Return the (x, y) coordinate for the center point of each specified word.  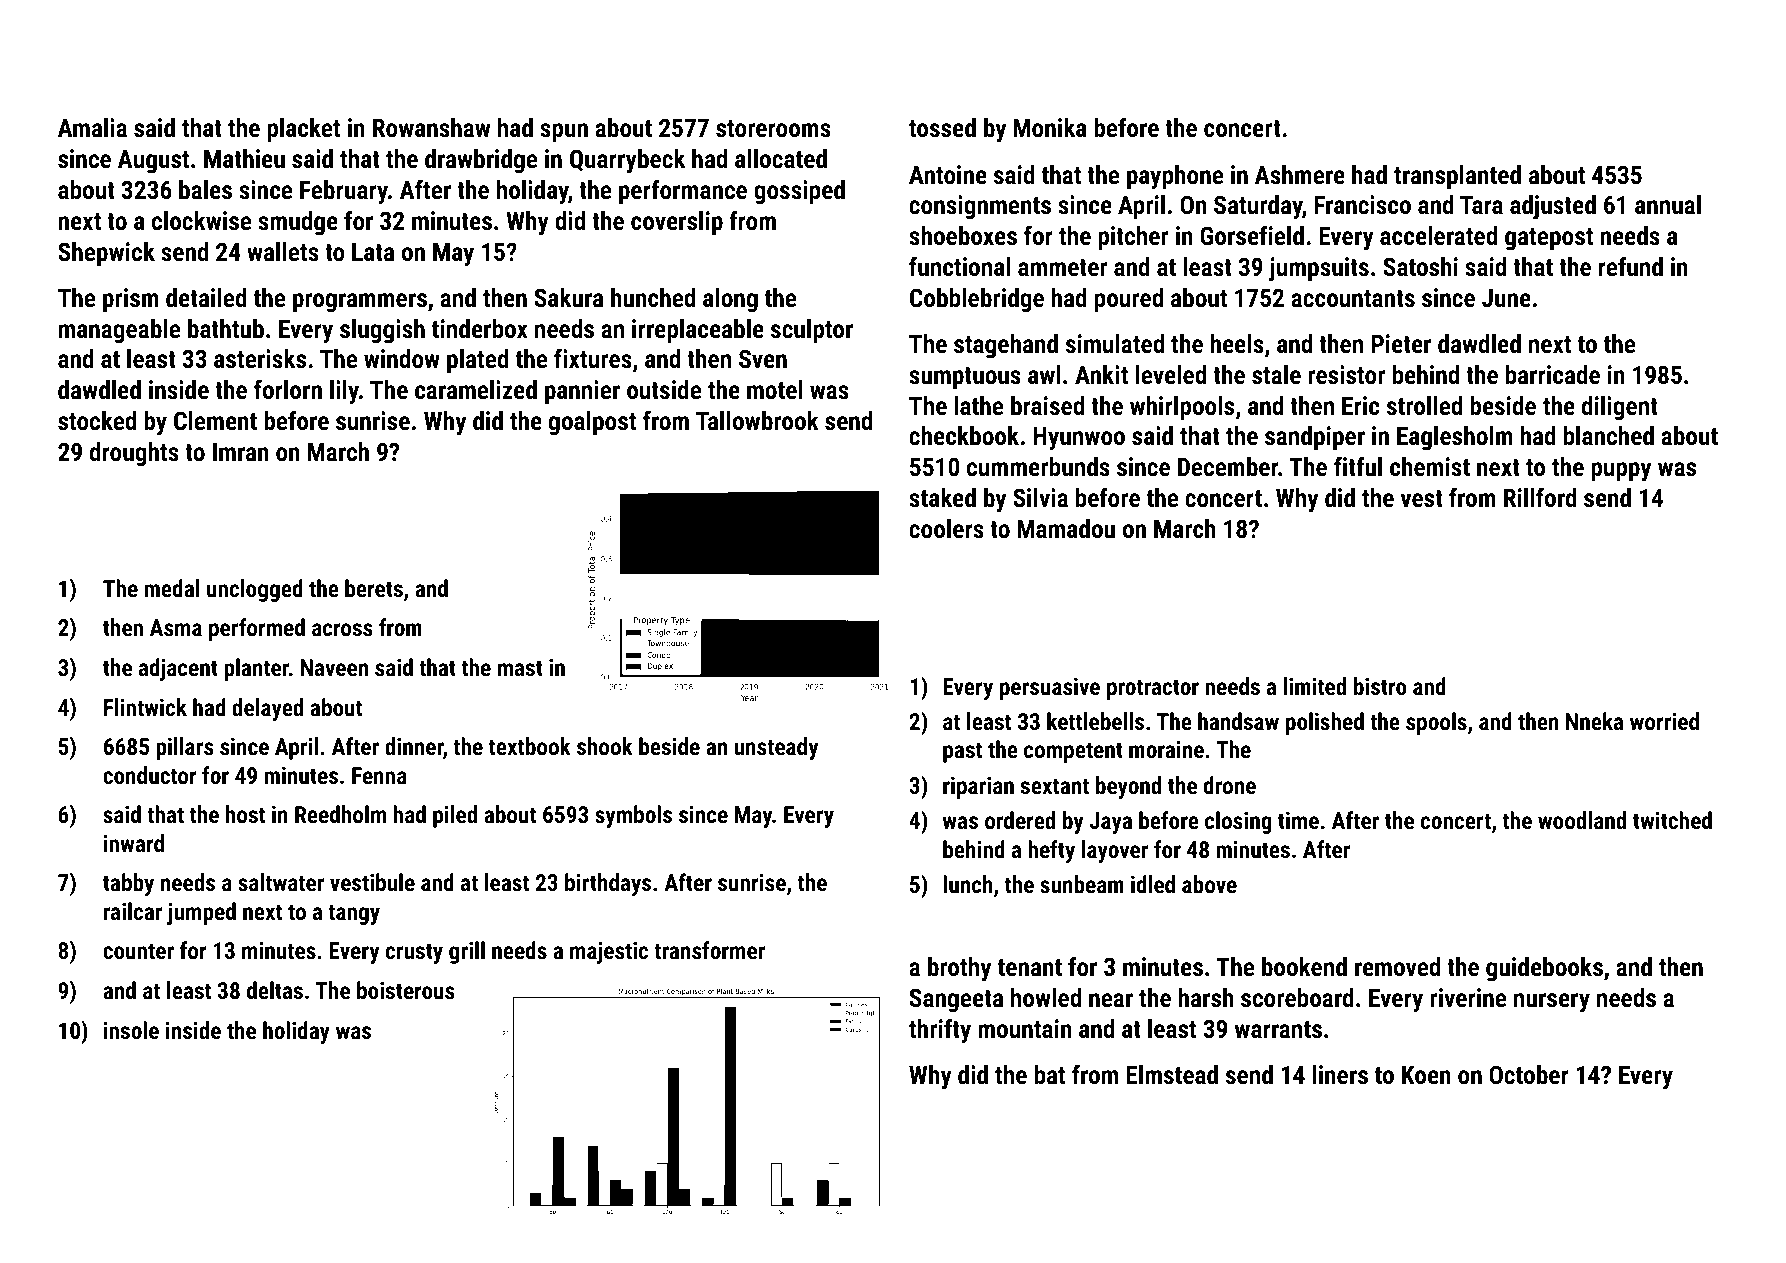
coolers (946, 528)
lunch (968, 884)
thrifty (940, 1031)
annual (1668, 204)
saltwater (281, 882)
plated (478, 361)
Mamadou (1066, 528)
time (1298, 820)
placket (303, 130)
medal (172, 588)
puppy (1621, 472)
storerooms (773, 128)
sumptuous (965, 378)
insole (131, 1030)
